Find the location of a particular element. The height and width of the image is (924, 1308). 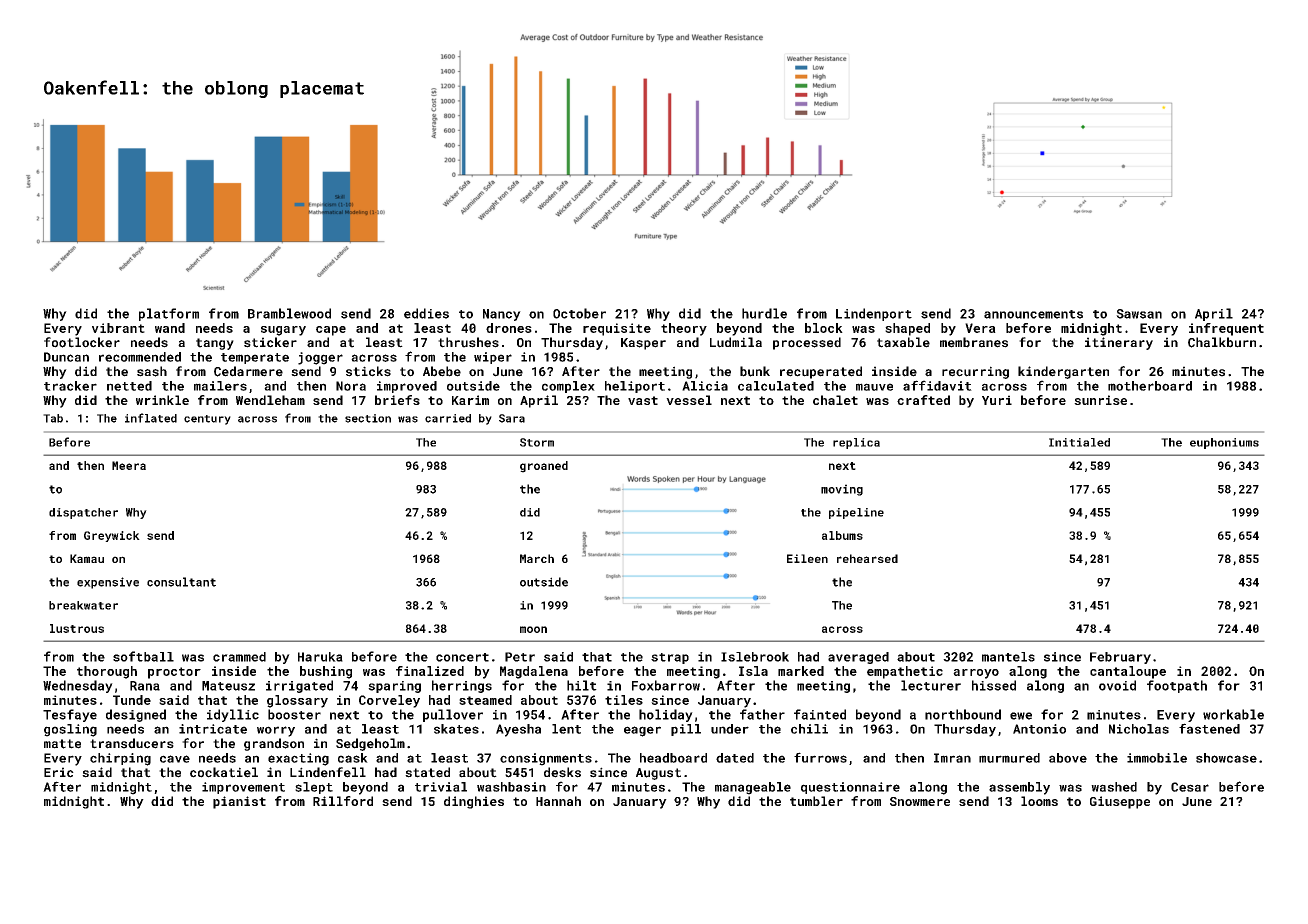

Lindenport is located at coordinates (874, 314).
